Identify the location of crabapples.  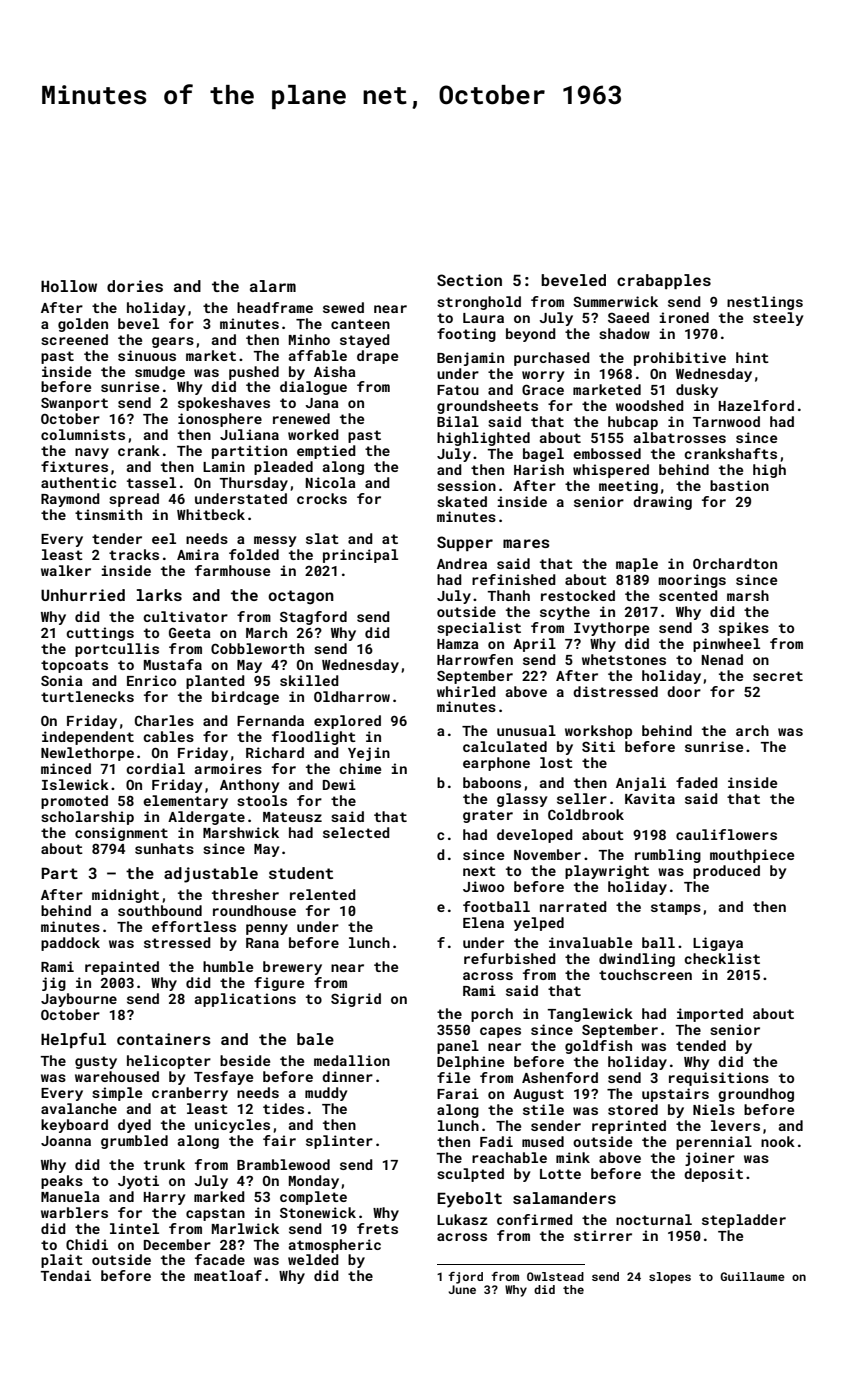
(664, 281).
